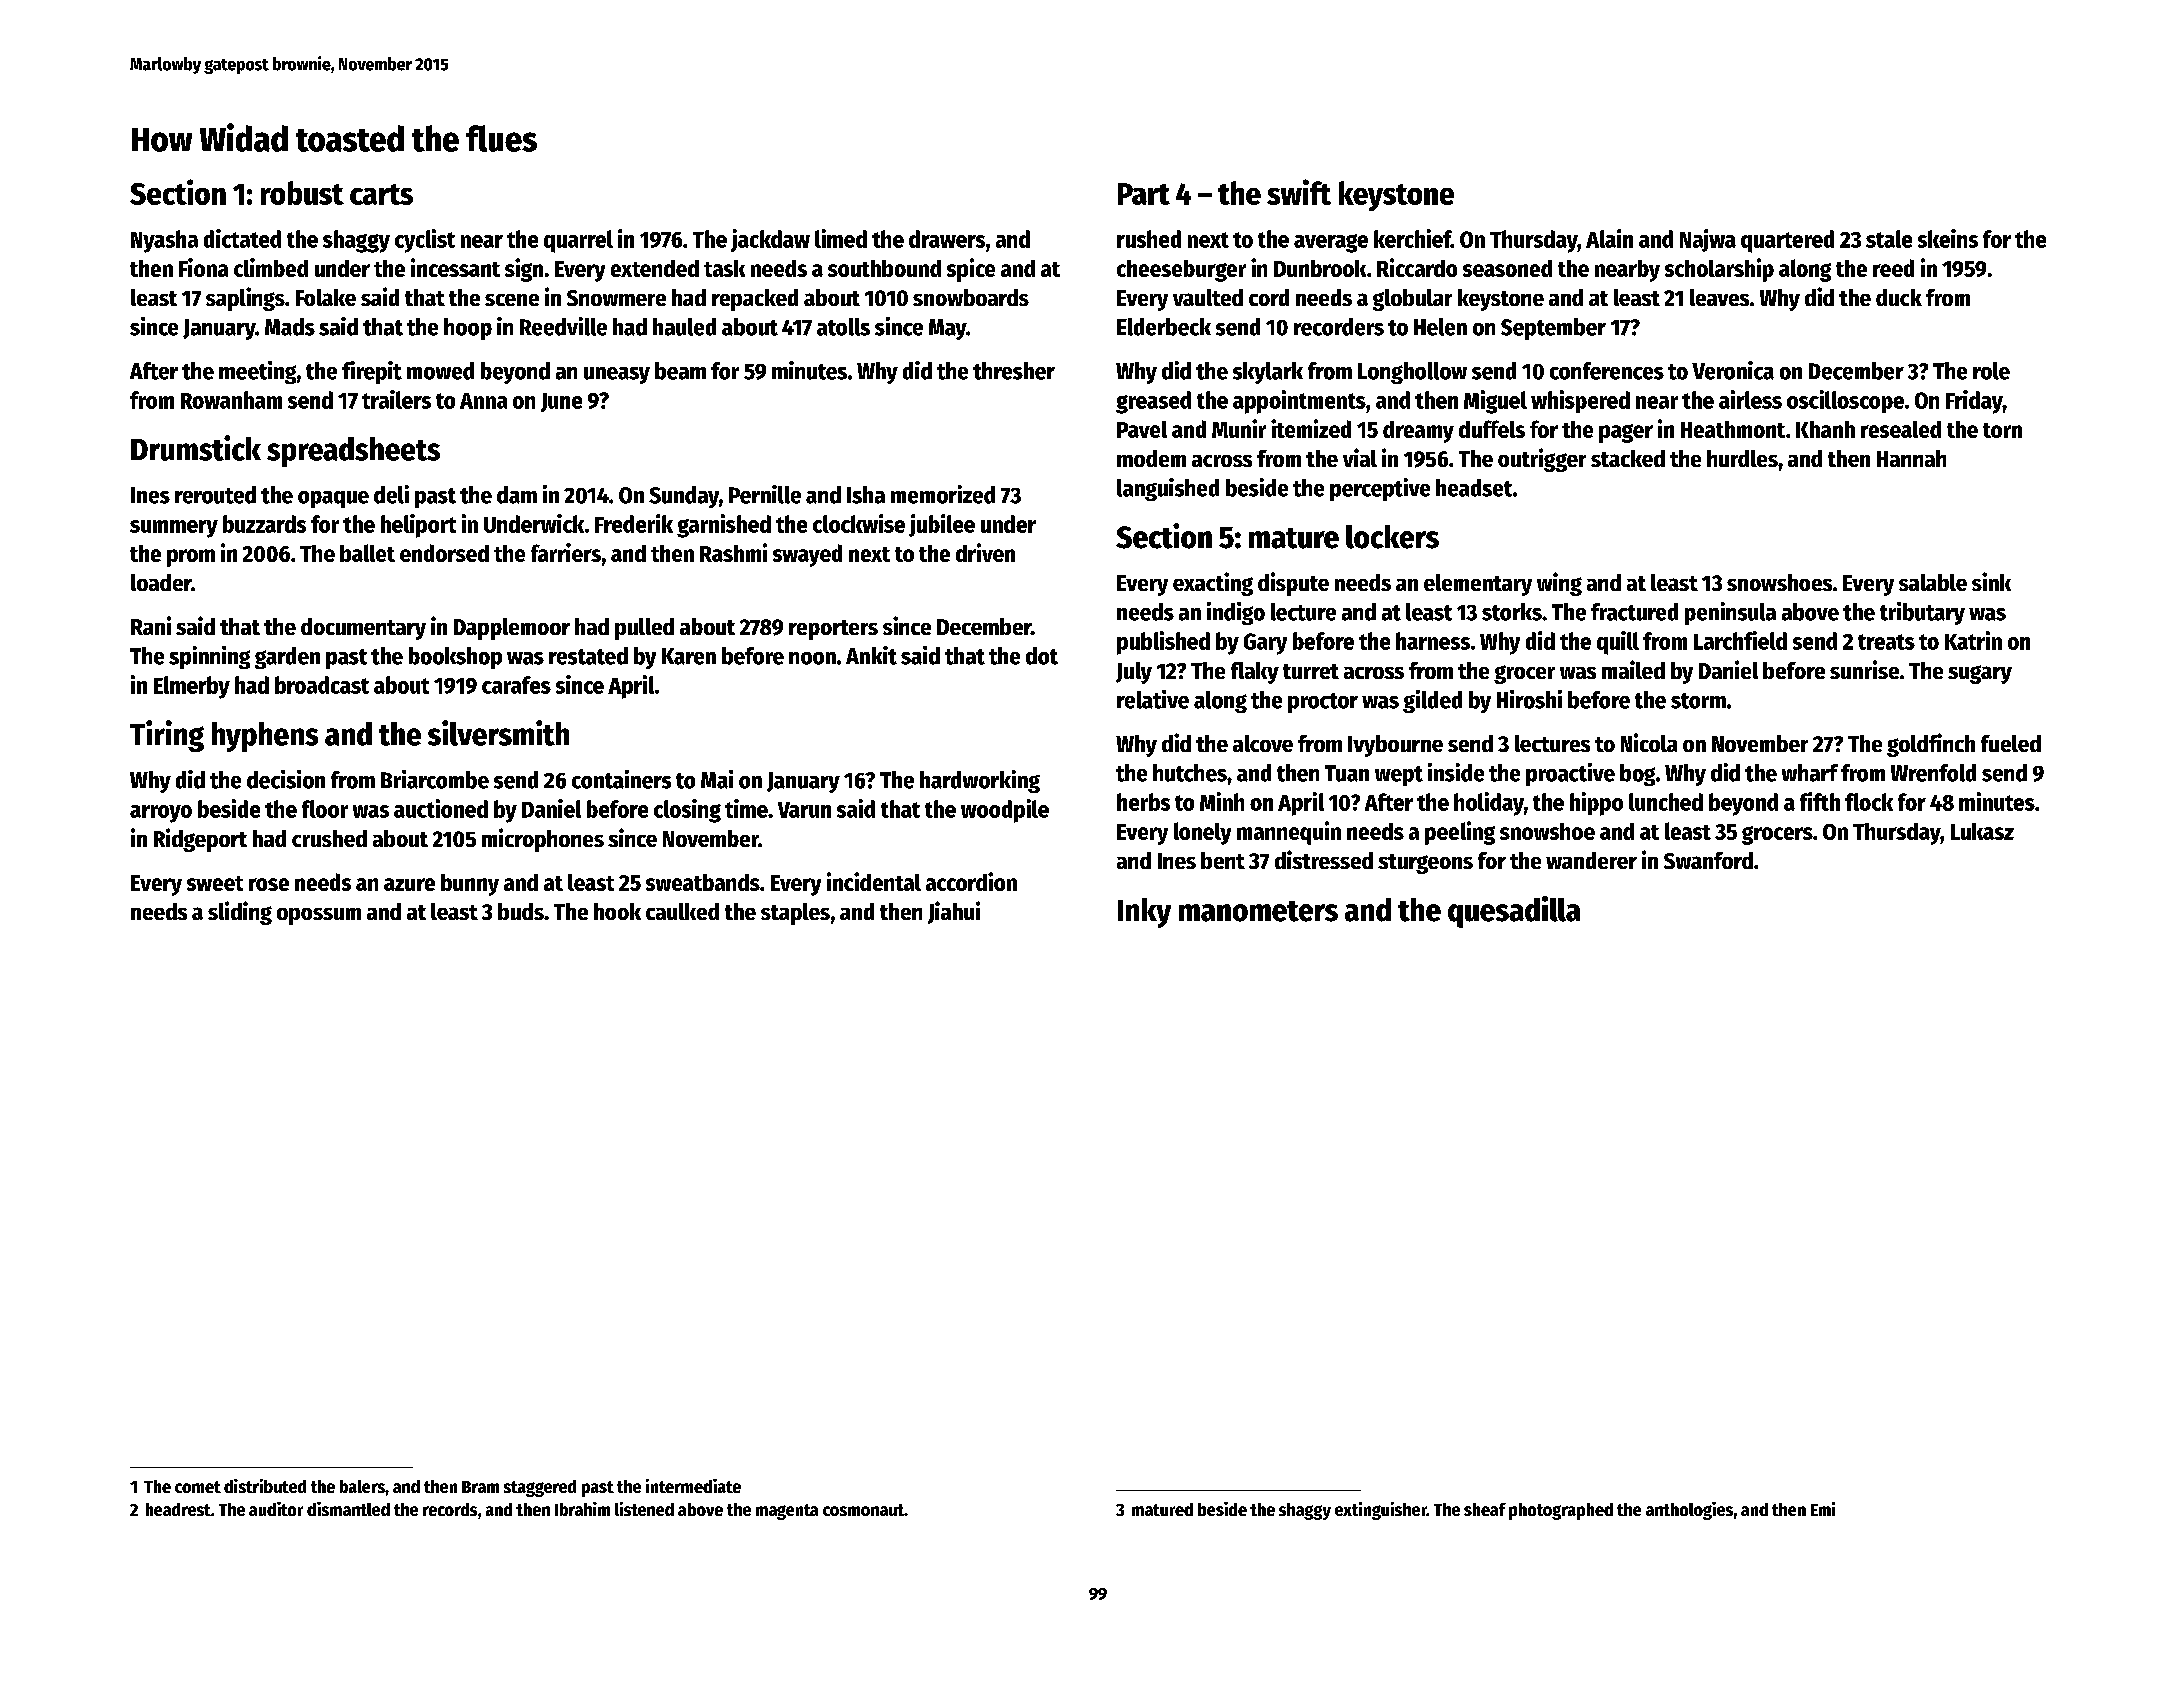  Describe the element at coordinates (1889, 239) in the screenshot. I see `stale` at that location.
